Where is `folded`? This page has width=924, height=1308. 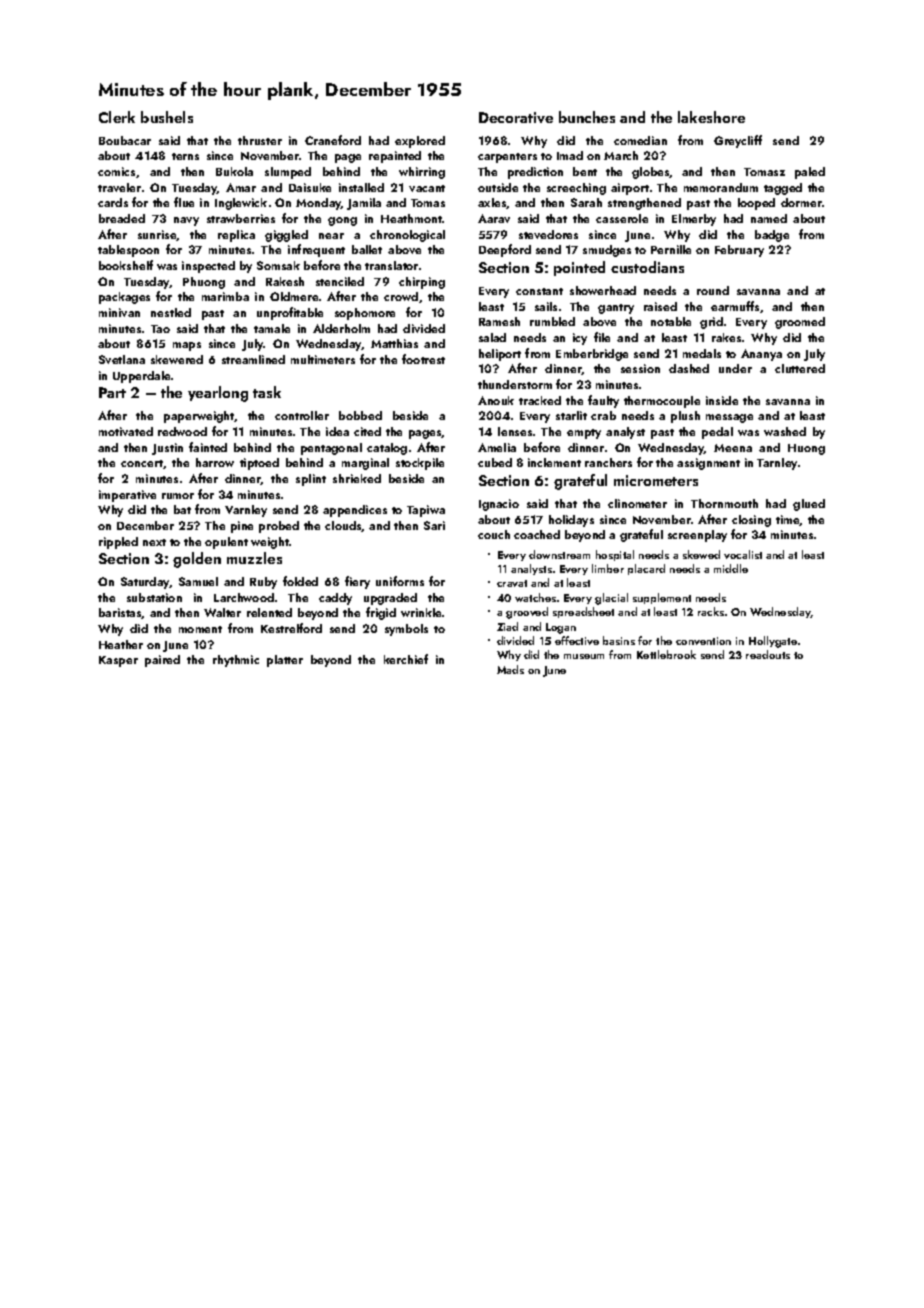
folded is located at coordinates (300, 581).
